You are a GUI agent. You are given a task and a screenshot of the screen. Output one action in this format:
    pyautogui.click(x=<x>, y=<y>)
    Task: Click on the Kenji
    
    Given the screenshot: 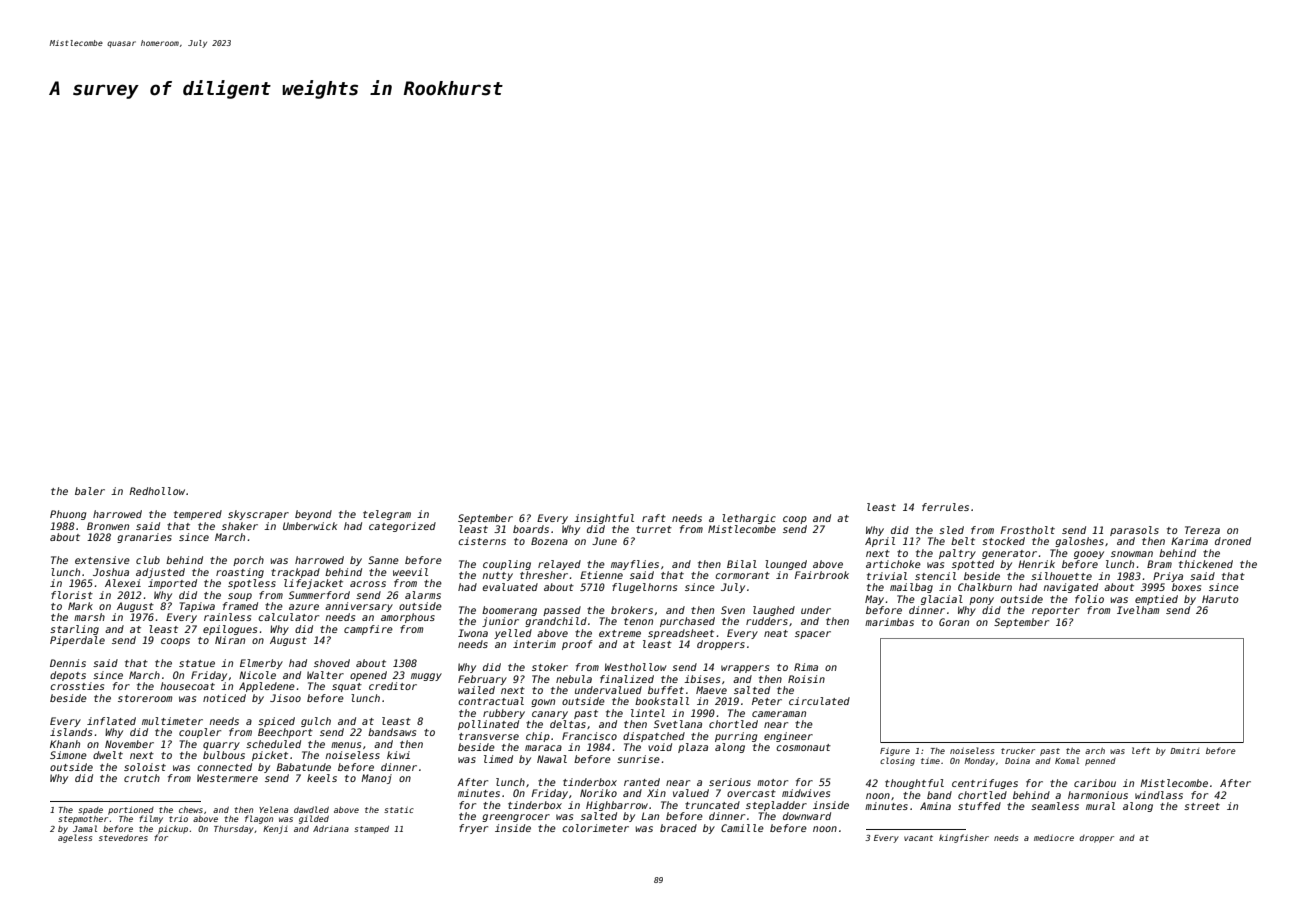 What is the action you would take?
    pyautogui.click(x=275, y=830)
